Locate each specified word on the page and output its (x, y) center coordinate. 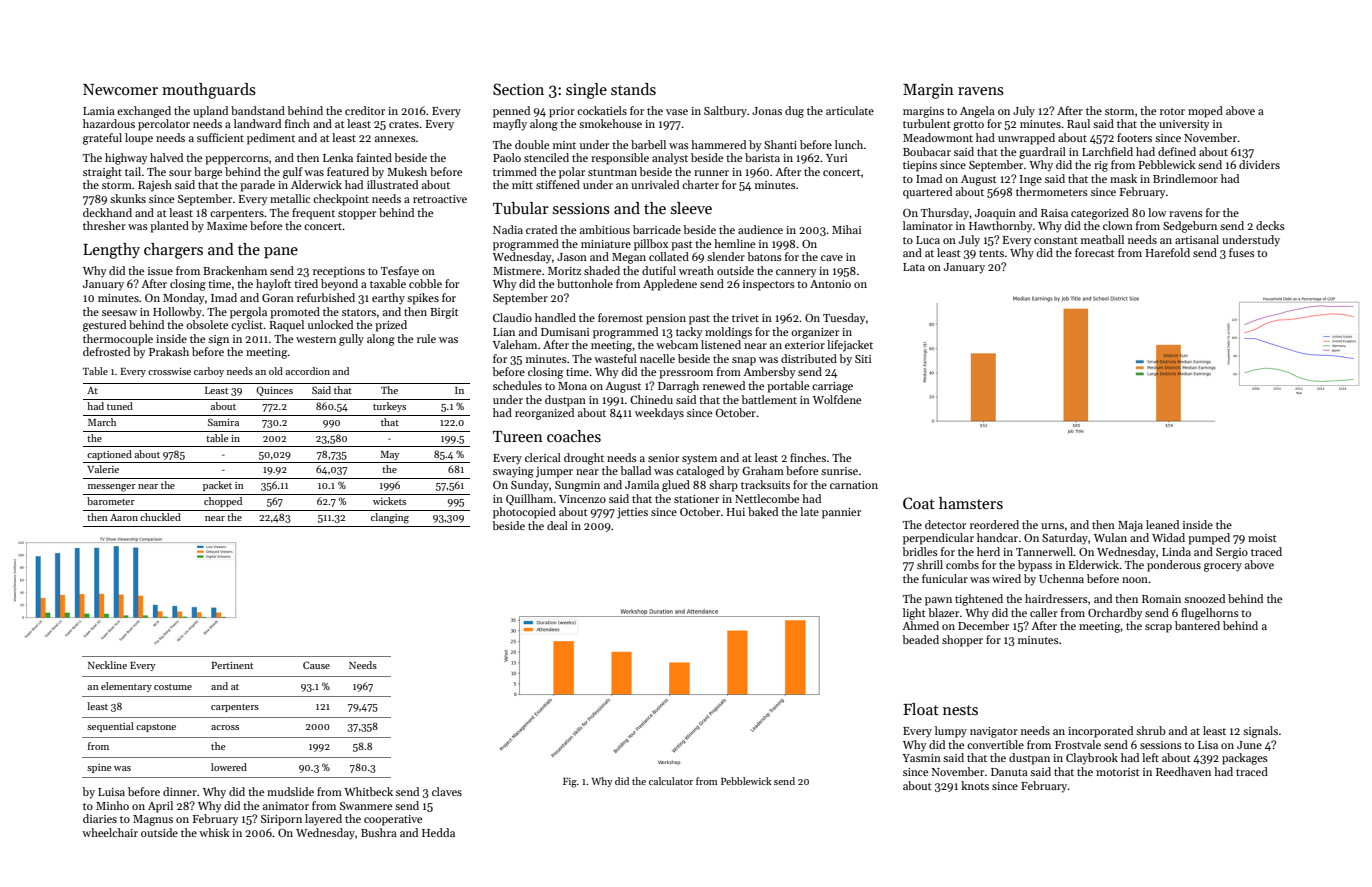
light (914, 614)
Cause (316, 665)
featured (348, 171)
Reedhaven (1183, 771)
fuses (1242, 252)
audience (760, 229)
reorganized (544, 414)
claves (447, 791)
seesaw (119, 313)
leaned (1162, 524)
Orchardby (1115, 614)
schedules (517, 385)
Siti (863, 359)
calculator (671, 781)
